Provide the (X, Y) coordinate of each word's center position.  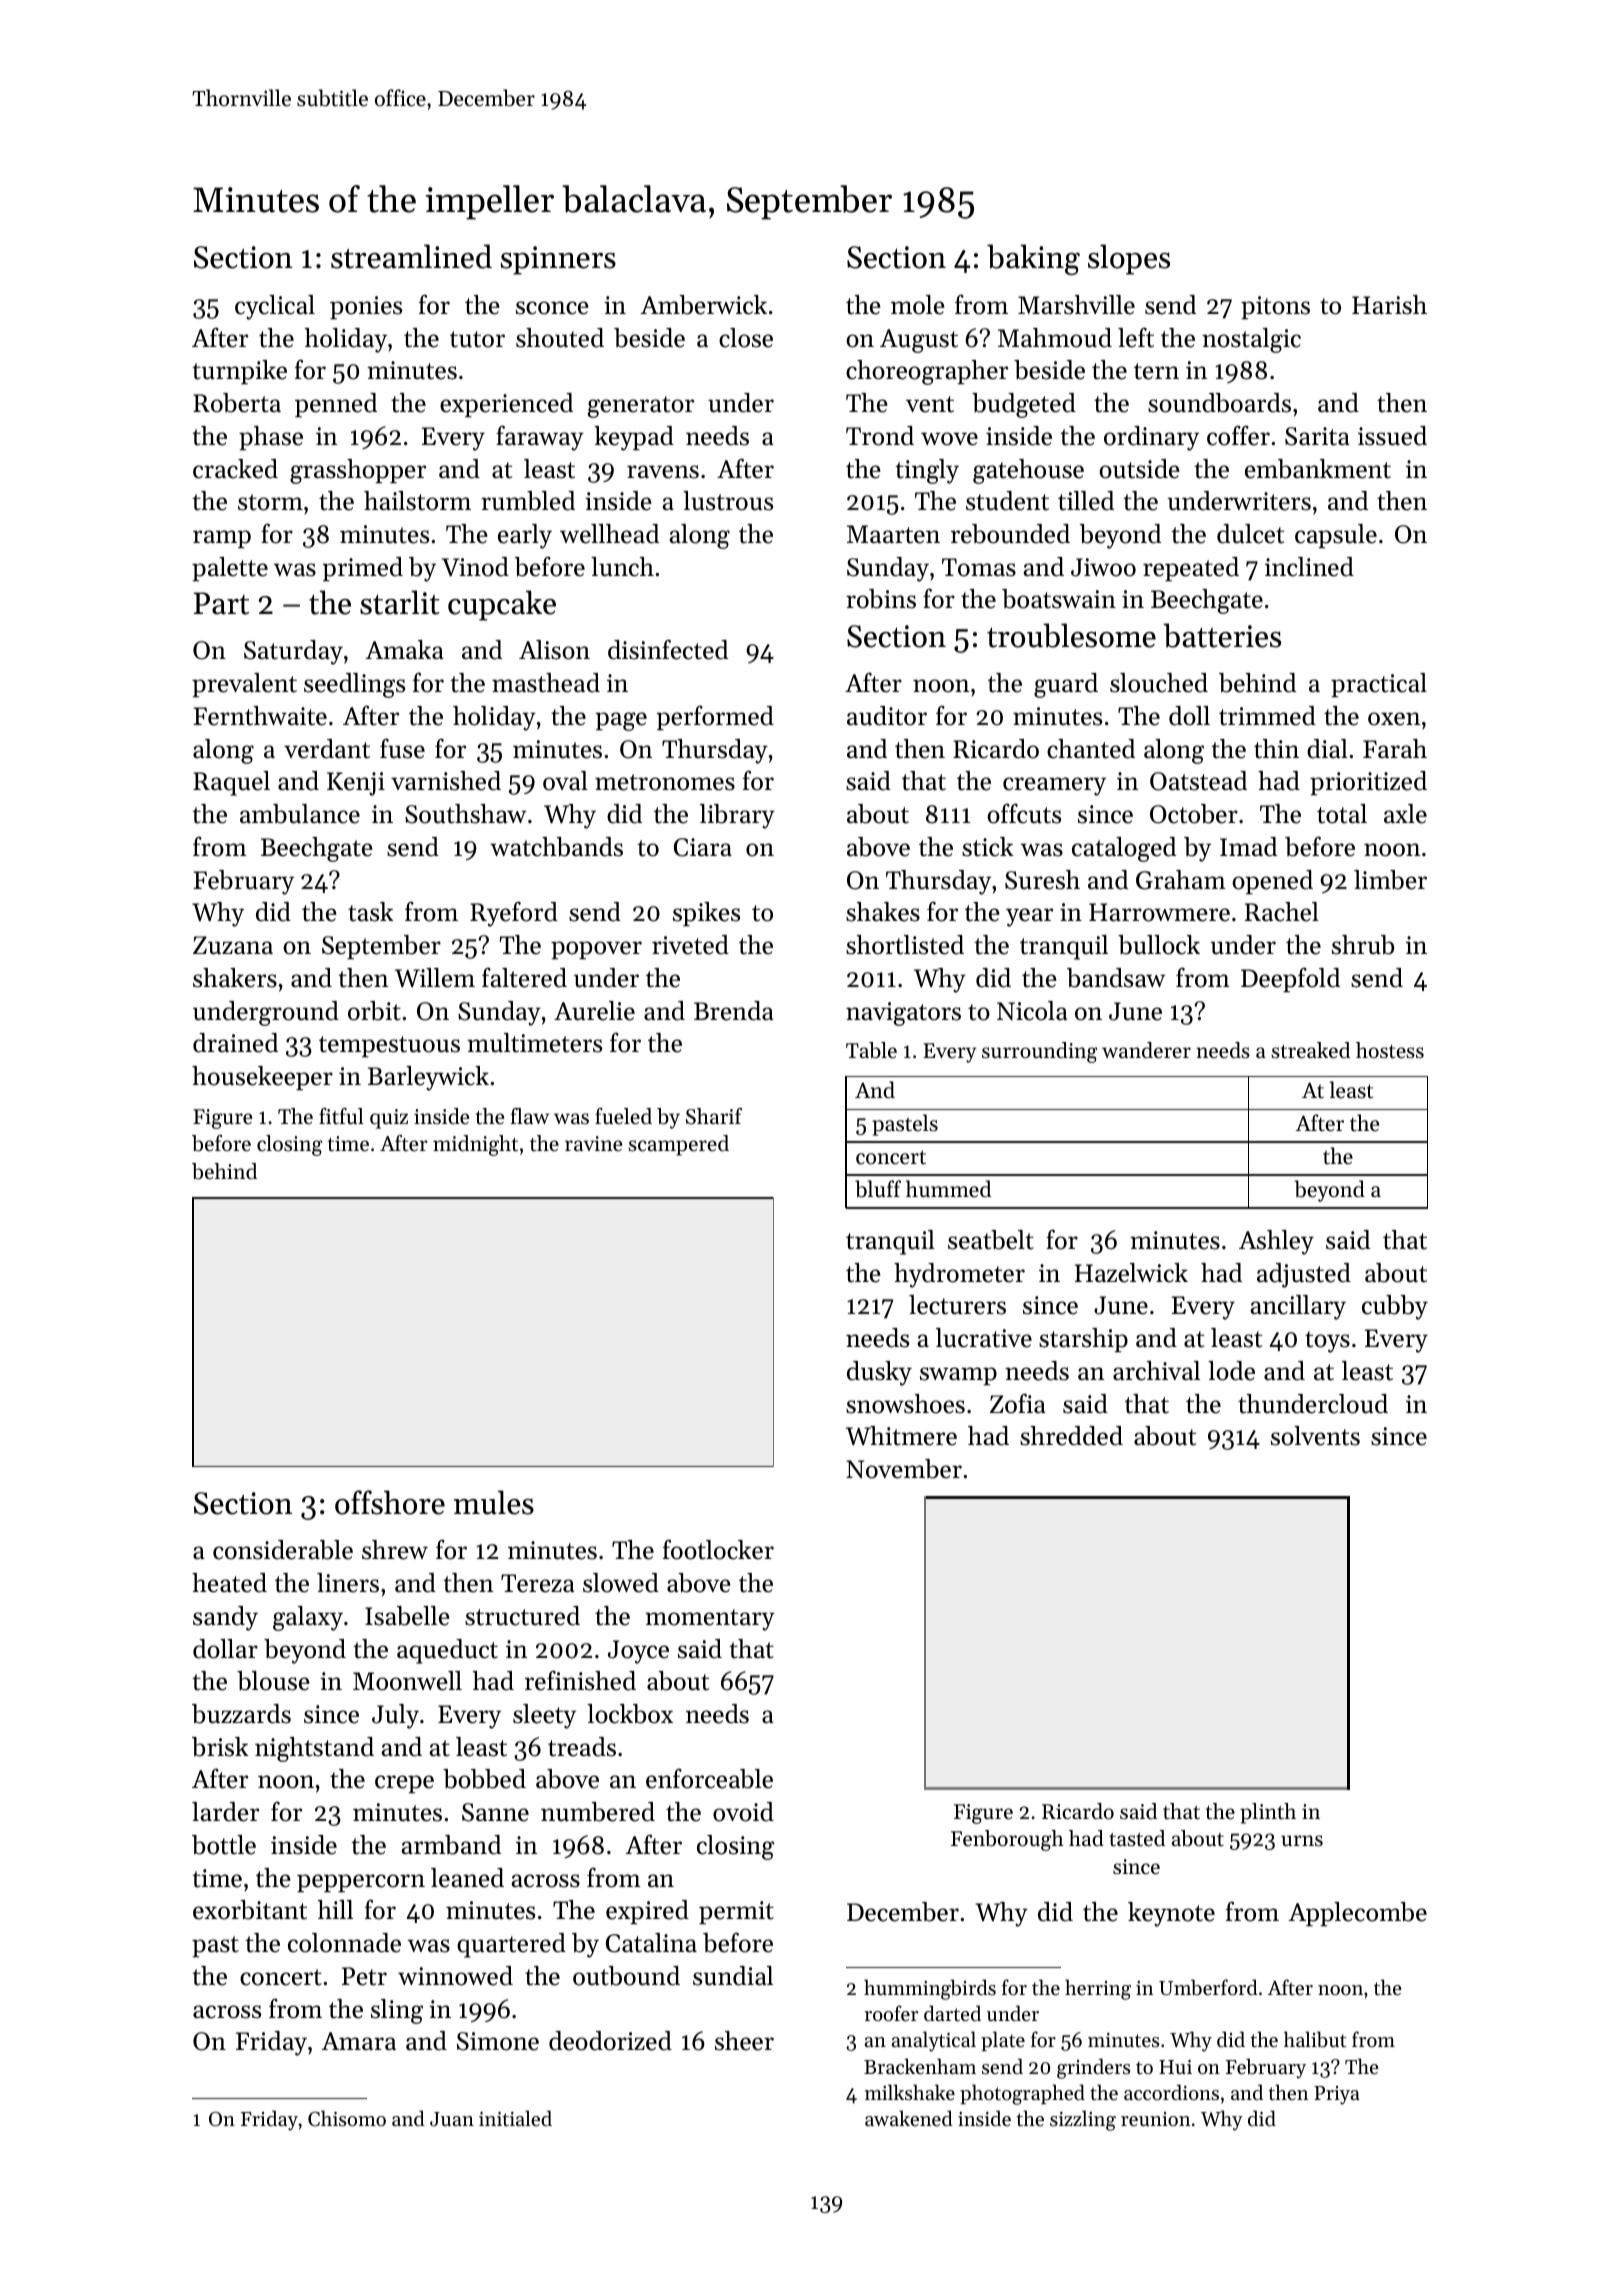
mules (494, 1502)
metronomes (665, 782)
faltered (524, 977)
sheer (744, 2041)
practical (1379, 685)
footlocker (718, 1549)
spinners (558, 260)
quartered (511, 1945)
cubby (1395, 1307)
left (1136, 337)
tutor (477, 339)
